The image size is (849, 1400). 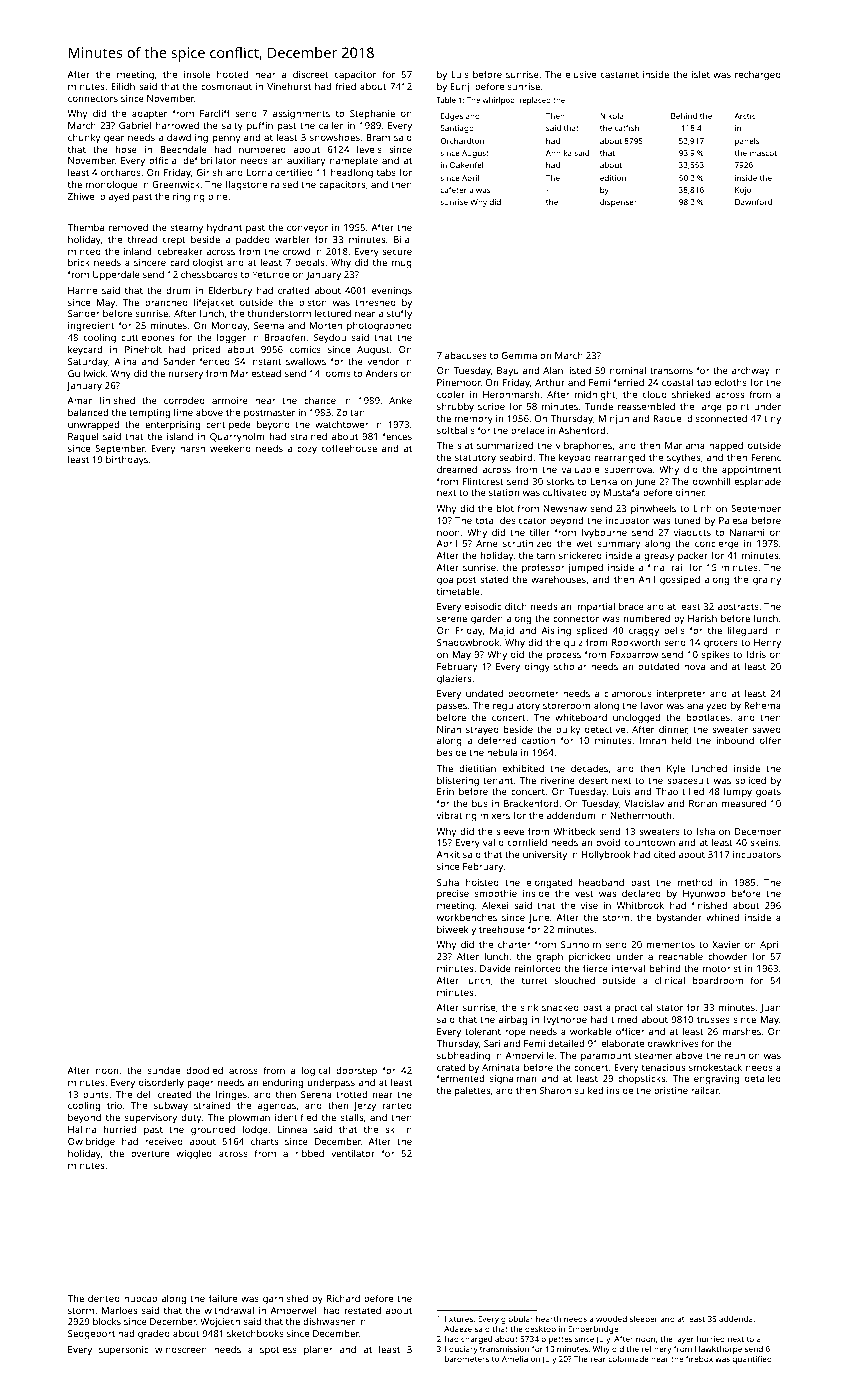 I want to click on goats, so click(x=768, y=793).
